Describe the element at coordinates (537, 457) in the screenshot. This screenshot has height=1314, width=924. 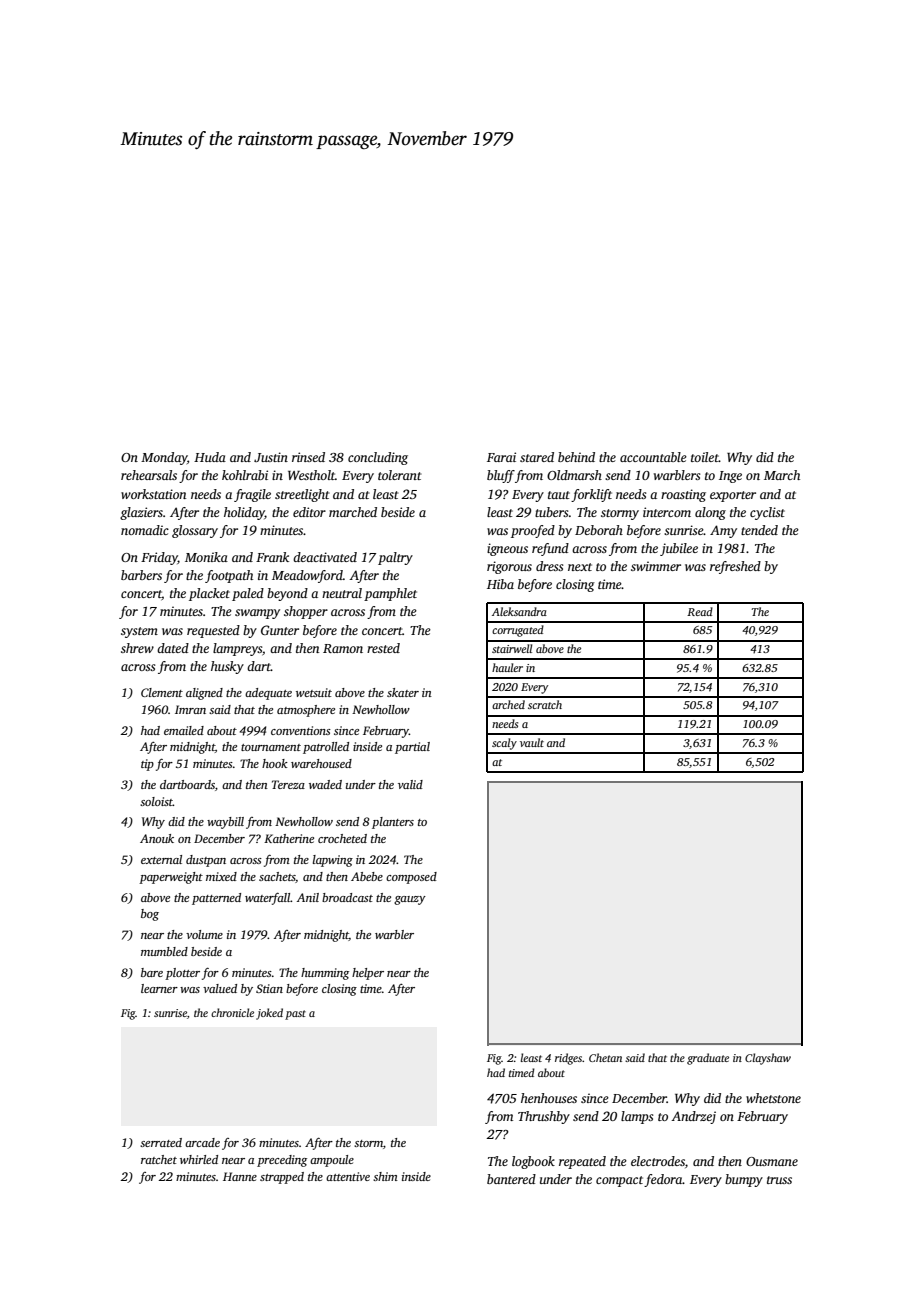
I see `stared` at that location.
